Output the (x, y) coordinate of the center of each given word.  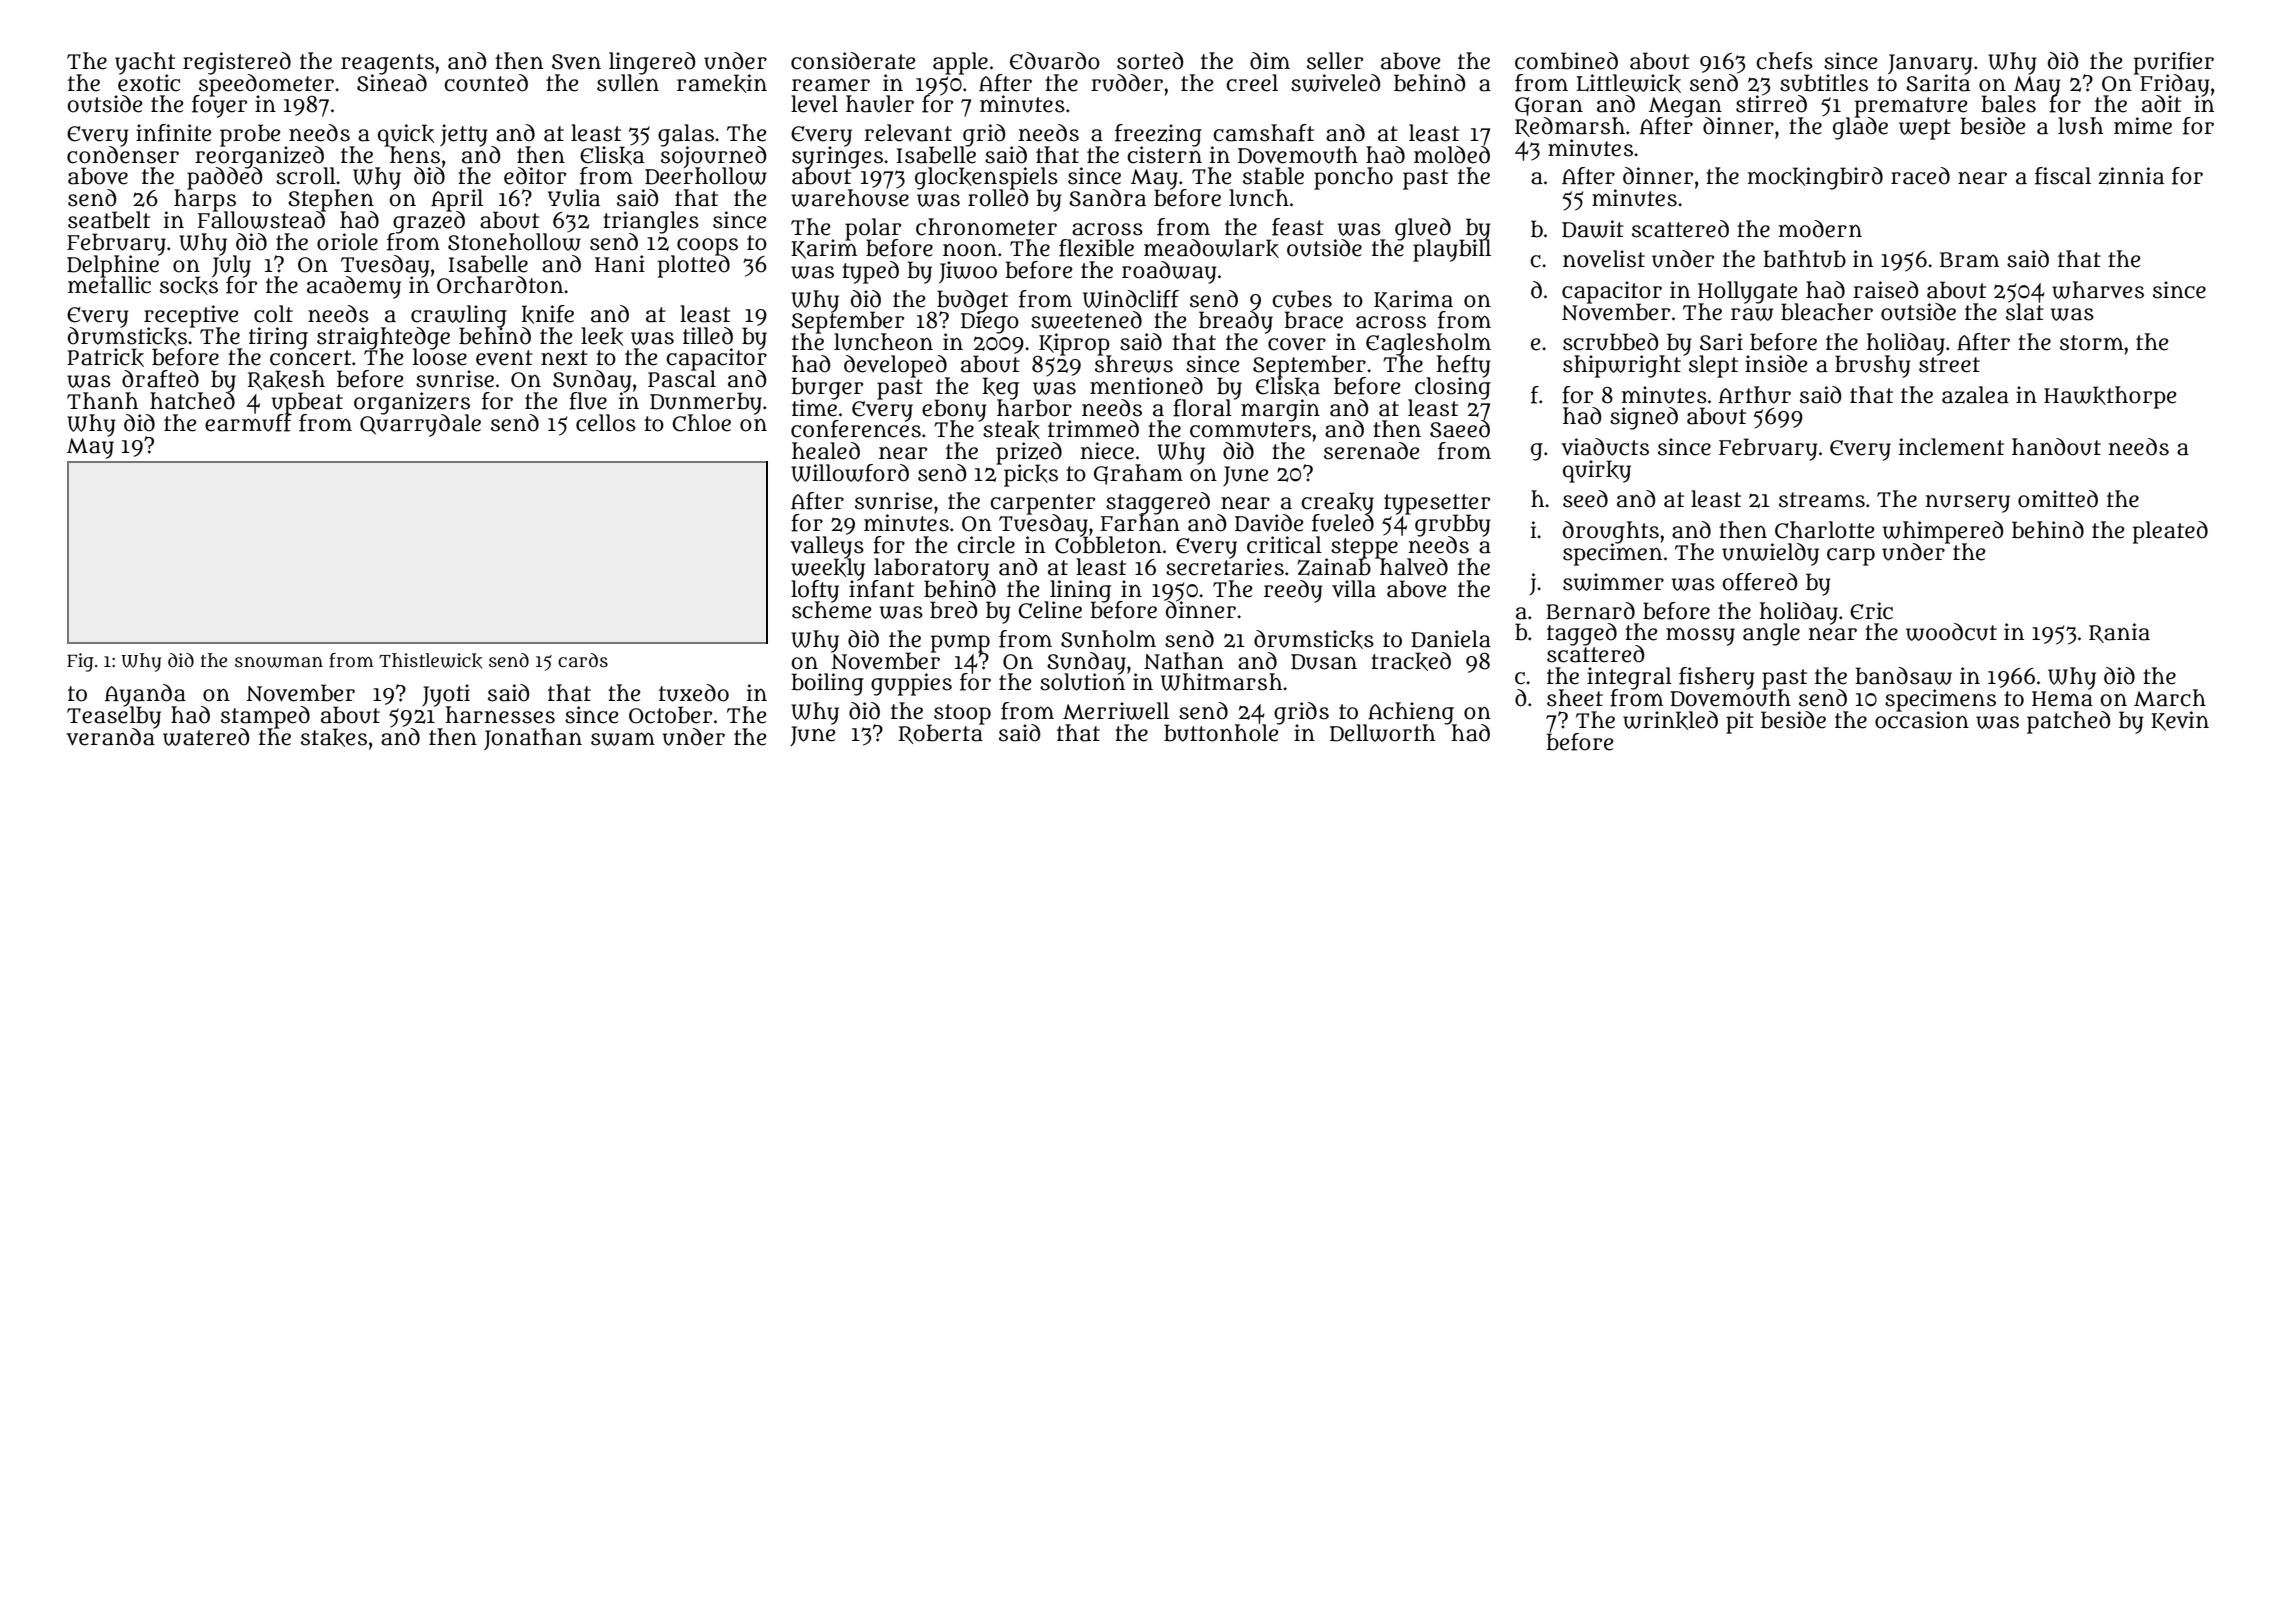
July (231, 266)
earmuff (248, 423)
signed (1644, 418)
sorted (1150, 61)
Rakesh (286, 380)
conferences (856, 429)
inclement (1951, 447)
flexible (1096, 248)
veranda (110, 737)
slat (2025, 312)
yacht (145, 63)
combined (1566, 61)
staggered (1158, 503)
